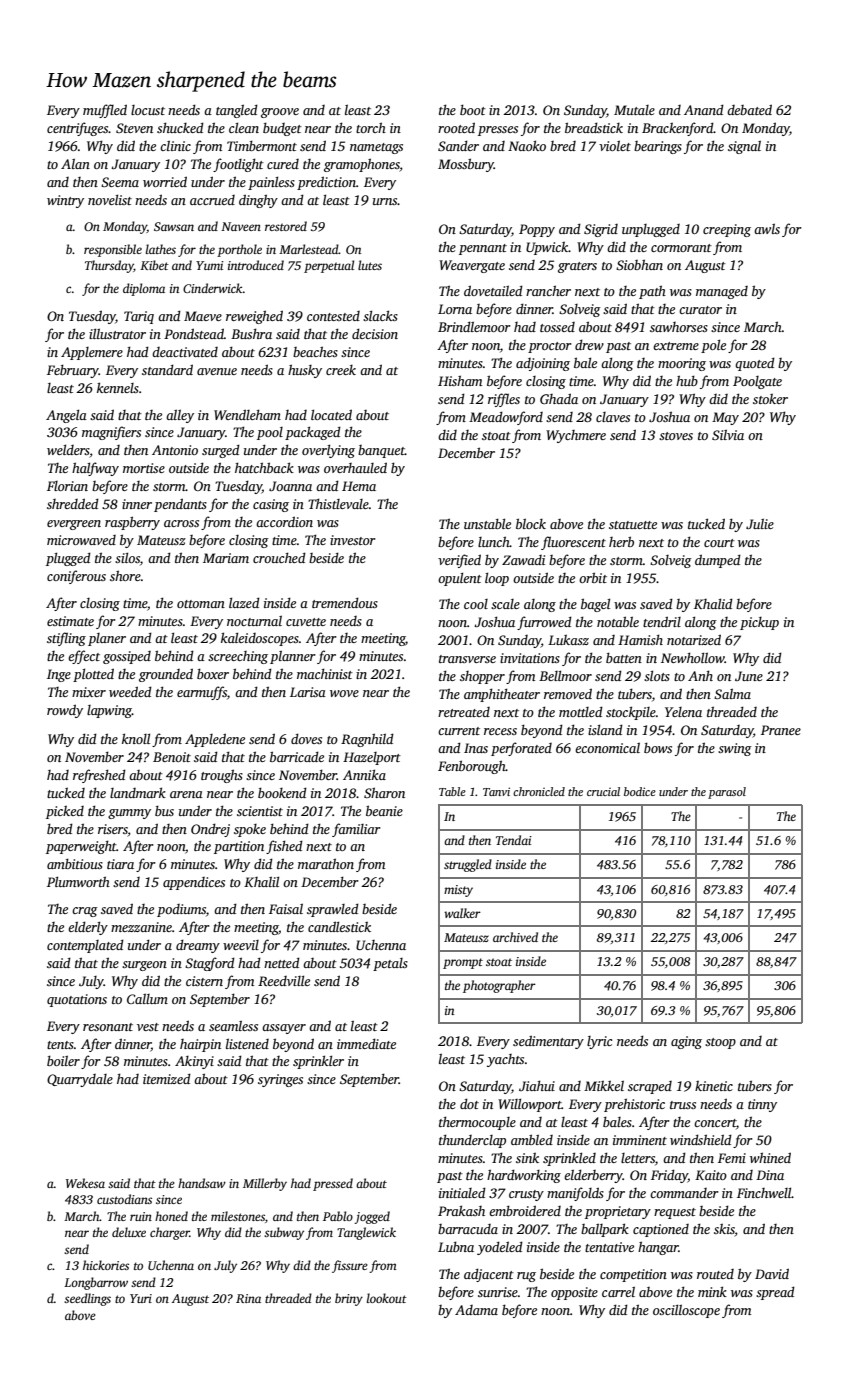 The image size is (849, 1400). Describe the element at coordinates (73, 503) in the screenshot. I see `shredded` at that location.
